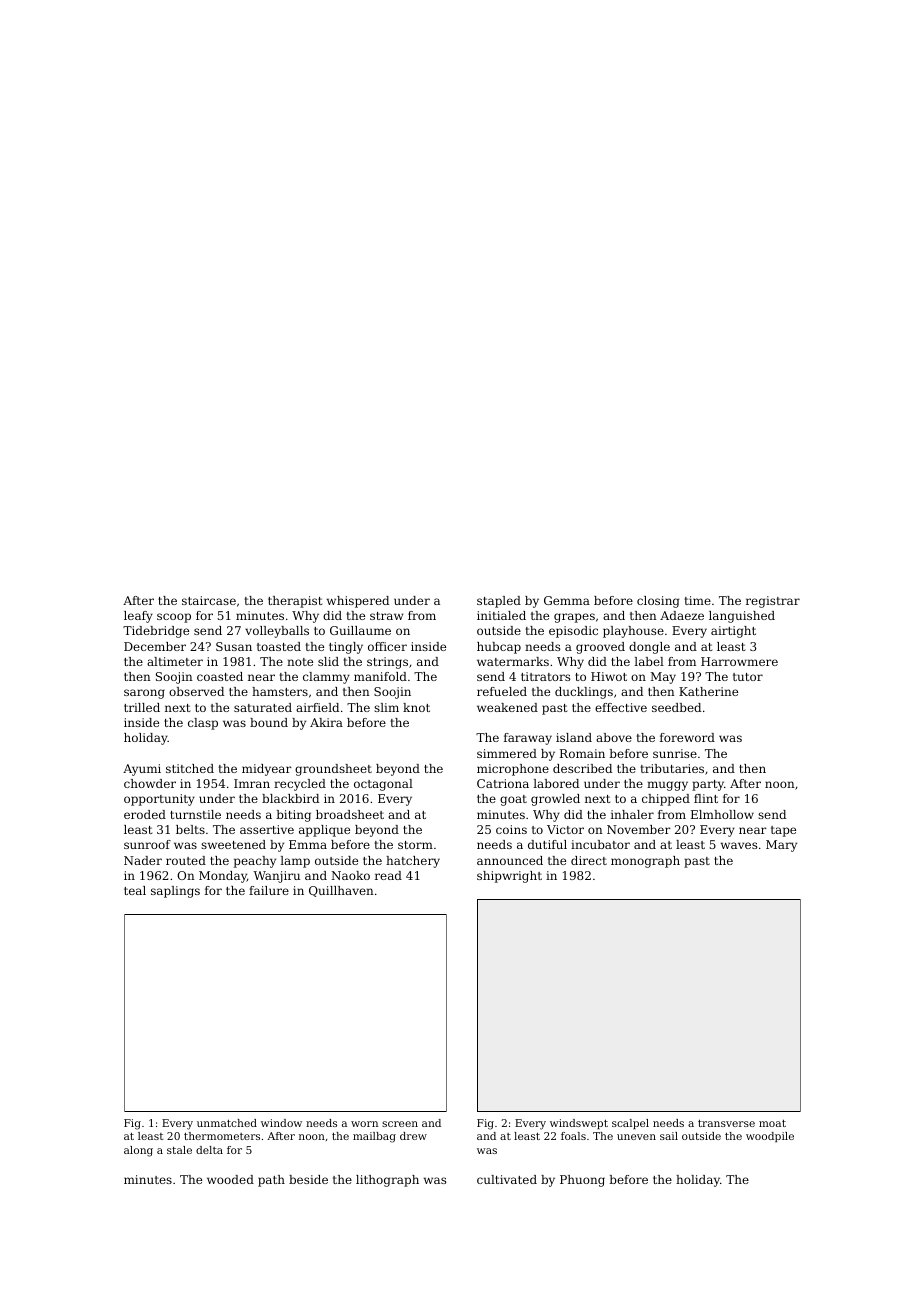 The height and width of the page is (1308, 924). Describe the element at coordinates (509, 877) in the page. I see `shipwright` at that location.
